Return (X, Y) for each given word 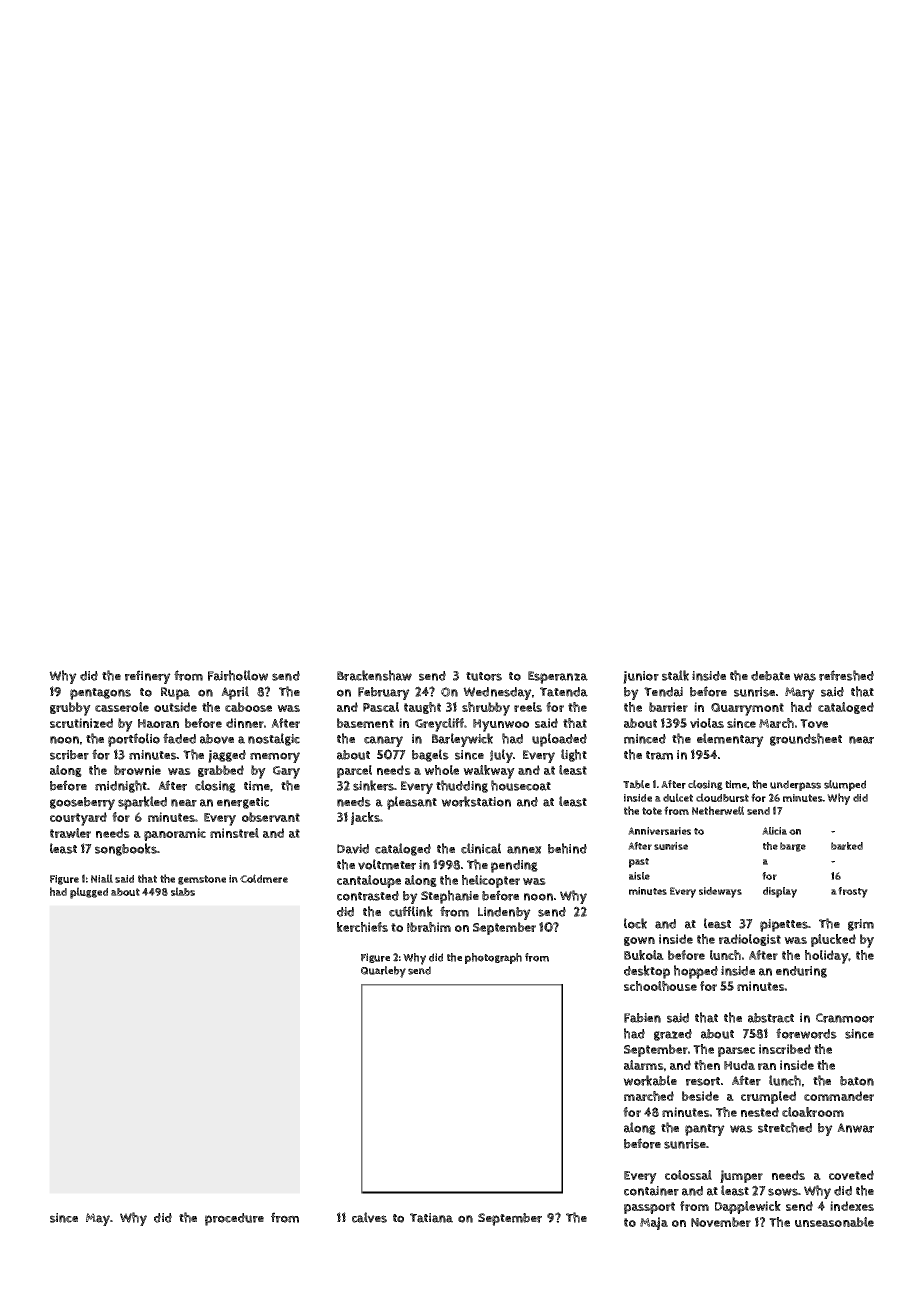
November (721, 1222)
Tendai (663, 692)
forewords (806, 1033)
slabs (183, 891)
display (780, 892)
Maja (654, 1223)
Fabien (642, 1018)
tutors (484, 676)
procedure (234, 1219)
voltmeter (387, 864)
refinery (148, 677)
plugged (89, 893)
